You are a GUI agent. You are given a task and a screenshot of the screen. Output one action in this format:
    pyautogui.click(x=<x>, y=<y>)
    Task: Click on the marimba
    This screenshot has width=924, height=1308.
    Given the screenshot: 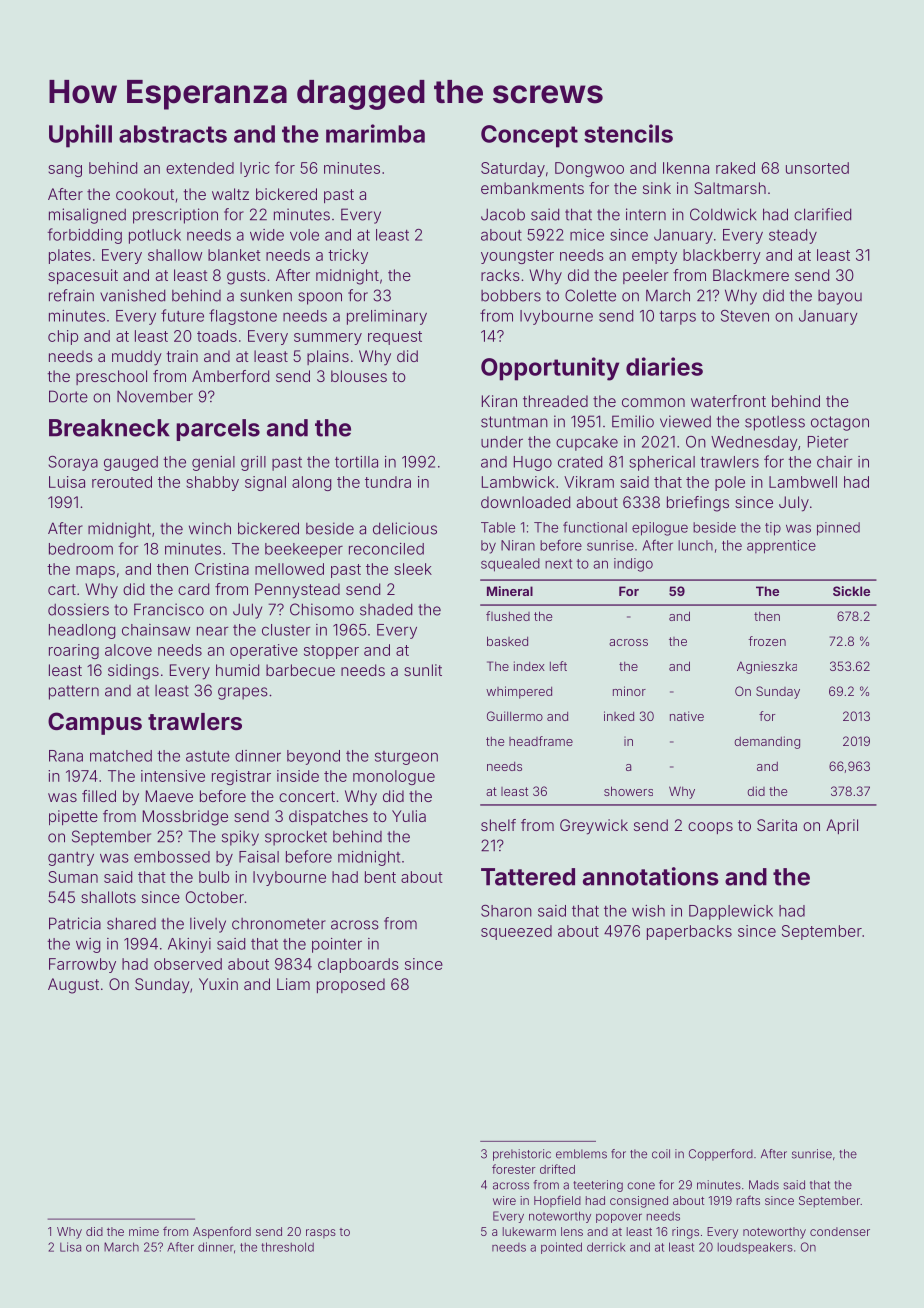 What is the action you would take?
    pyautogui.click(x=375, y=133)
